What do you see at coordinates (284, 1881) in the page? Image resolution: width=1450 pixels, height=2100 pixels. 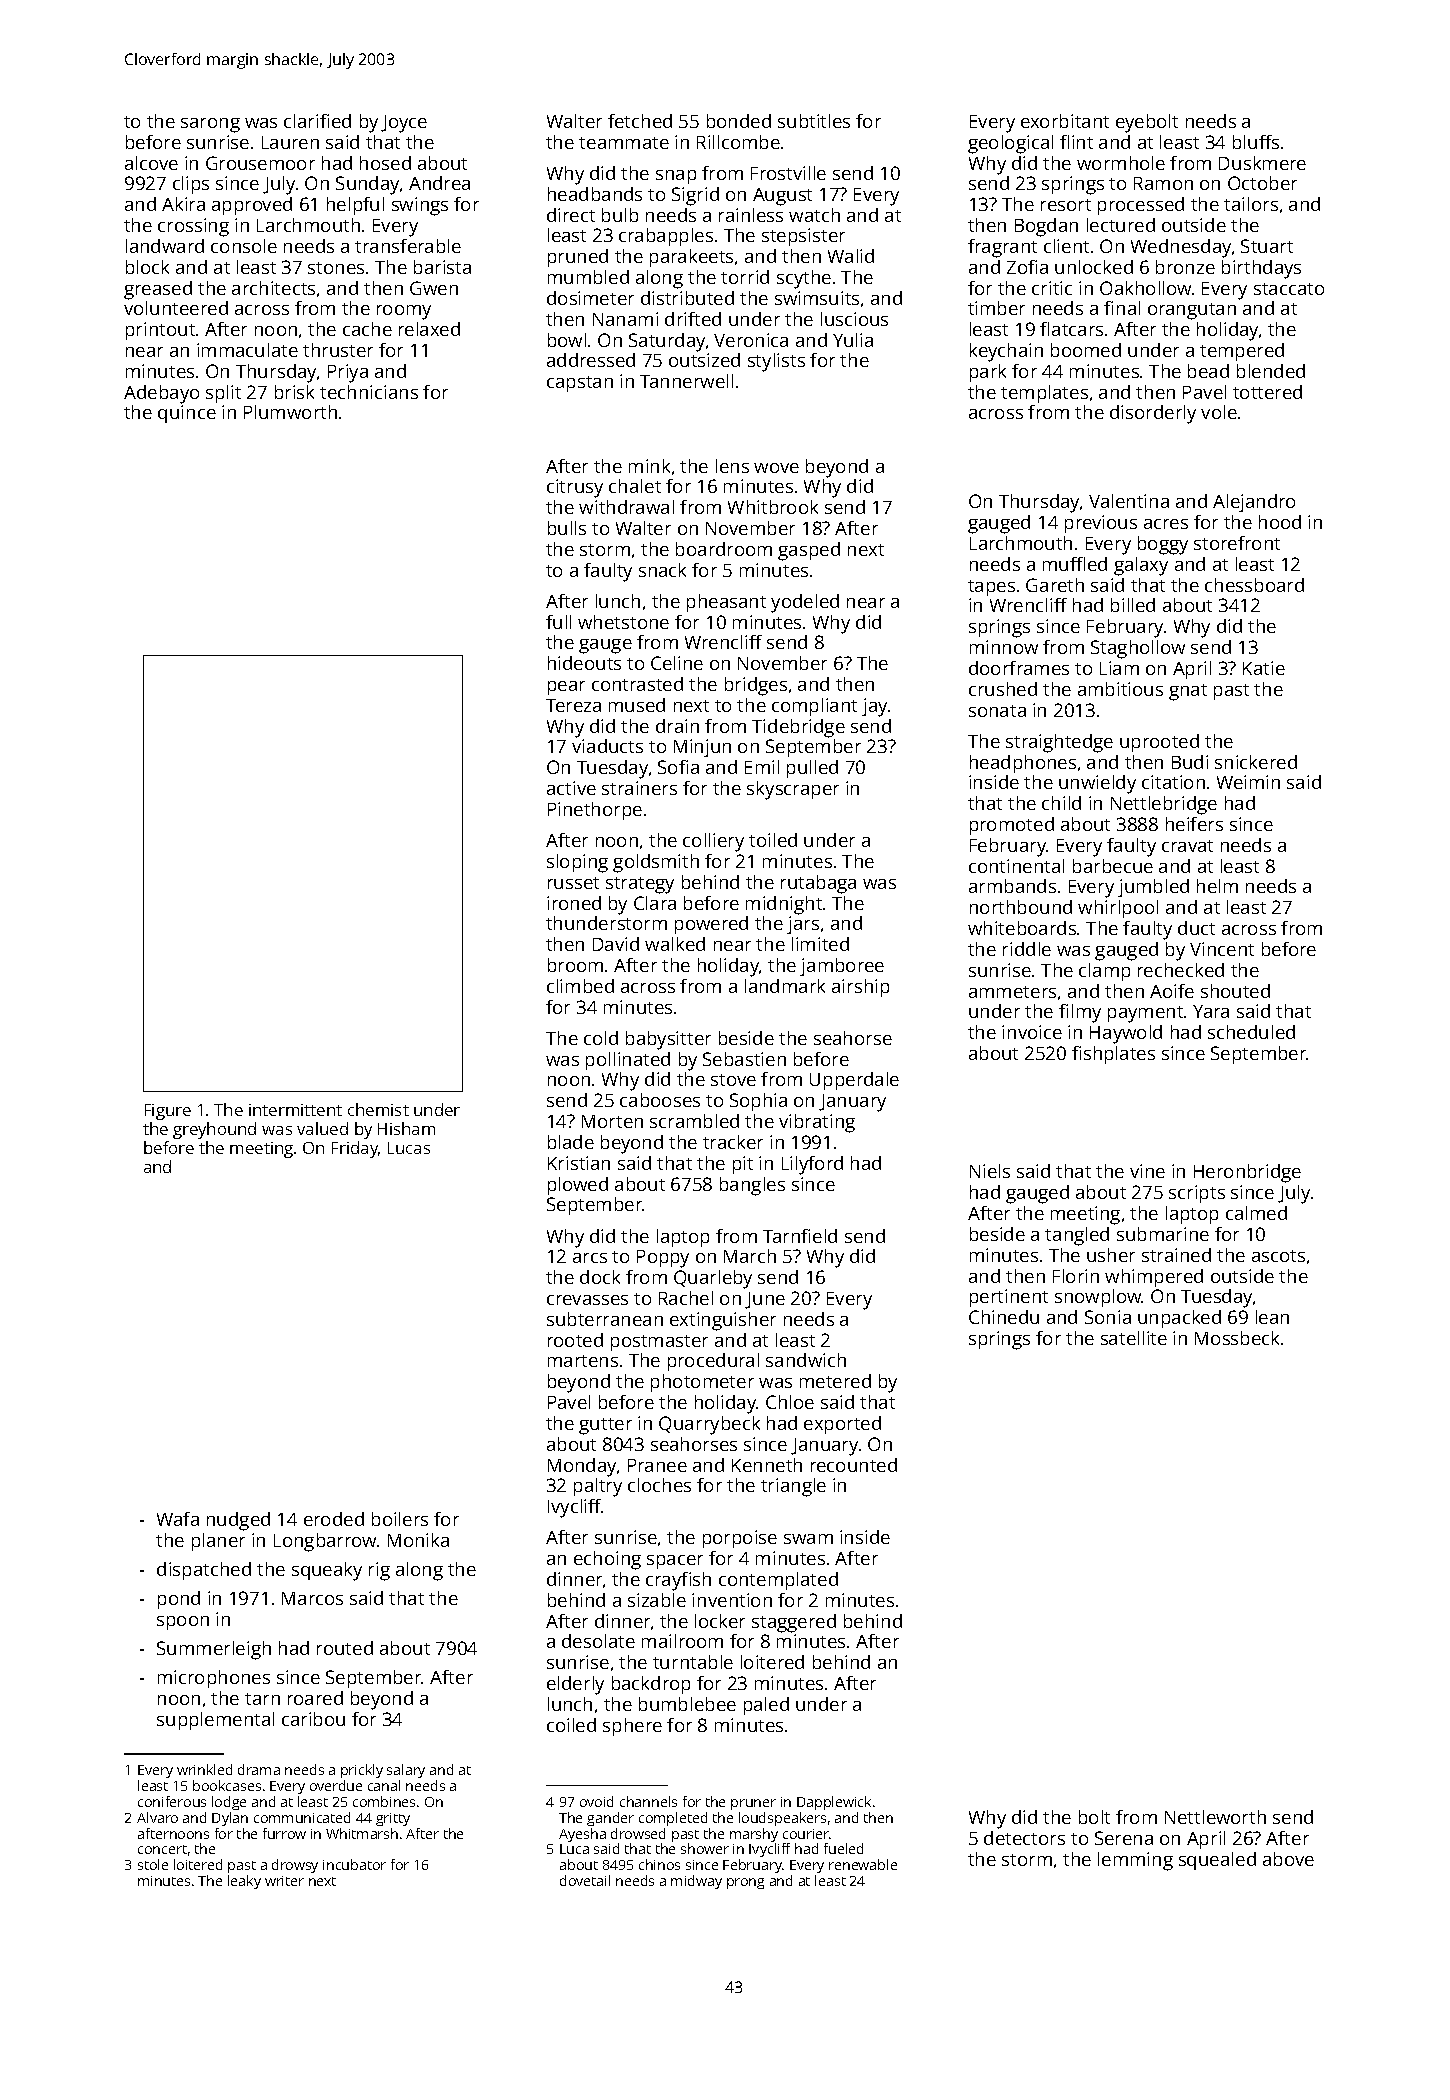 I see `writer` at bounding box center [284, 1881].
